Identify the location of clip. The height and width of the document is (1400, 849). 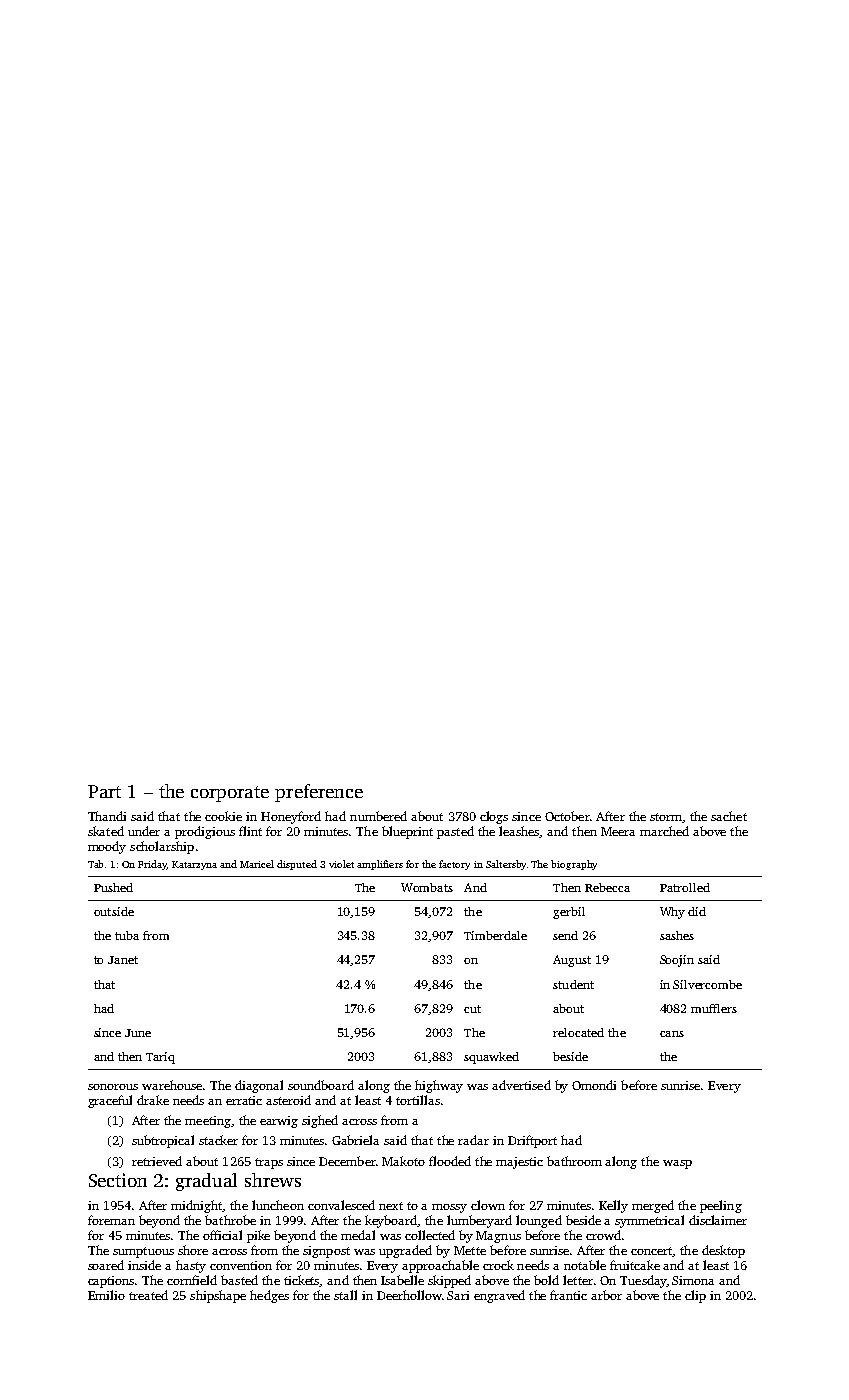
(695, 1296).
